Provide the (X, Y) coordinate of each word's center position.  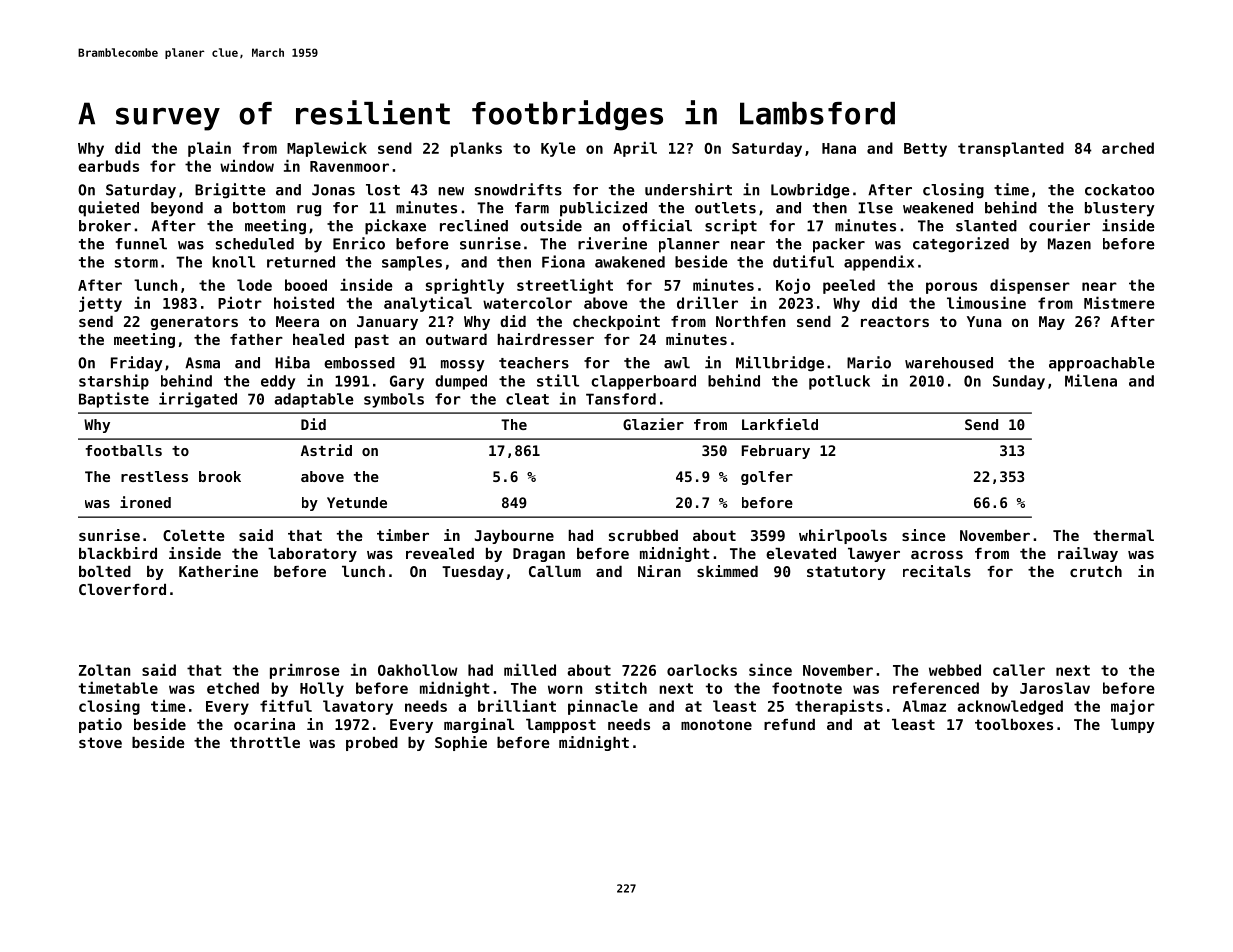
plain (209, 149)
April (635, 149)
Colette (194, 535)
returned (301, 262)
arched (1128, 148)
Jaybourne (514, 537)
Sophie (461, 743)
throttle (265, 742)
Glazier (653, 424)
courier (1059, 225)
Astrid (326, 450)
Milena (1091, 380)
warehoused (949, 363)
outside (551, 225)
